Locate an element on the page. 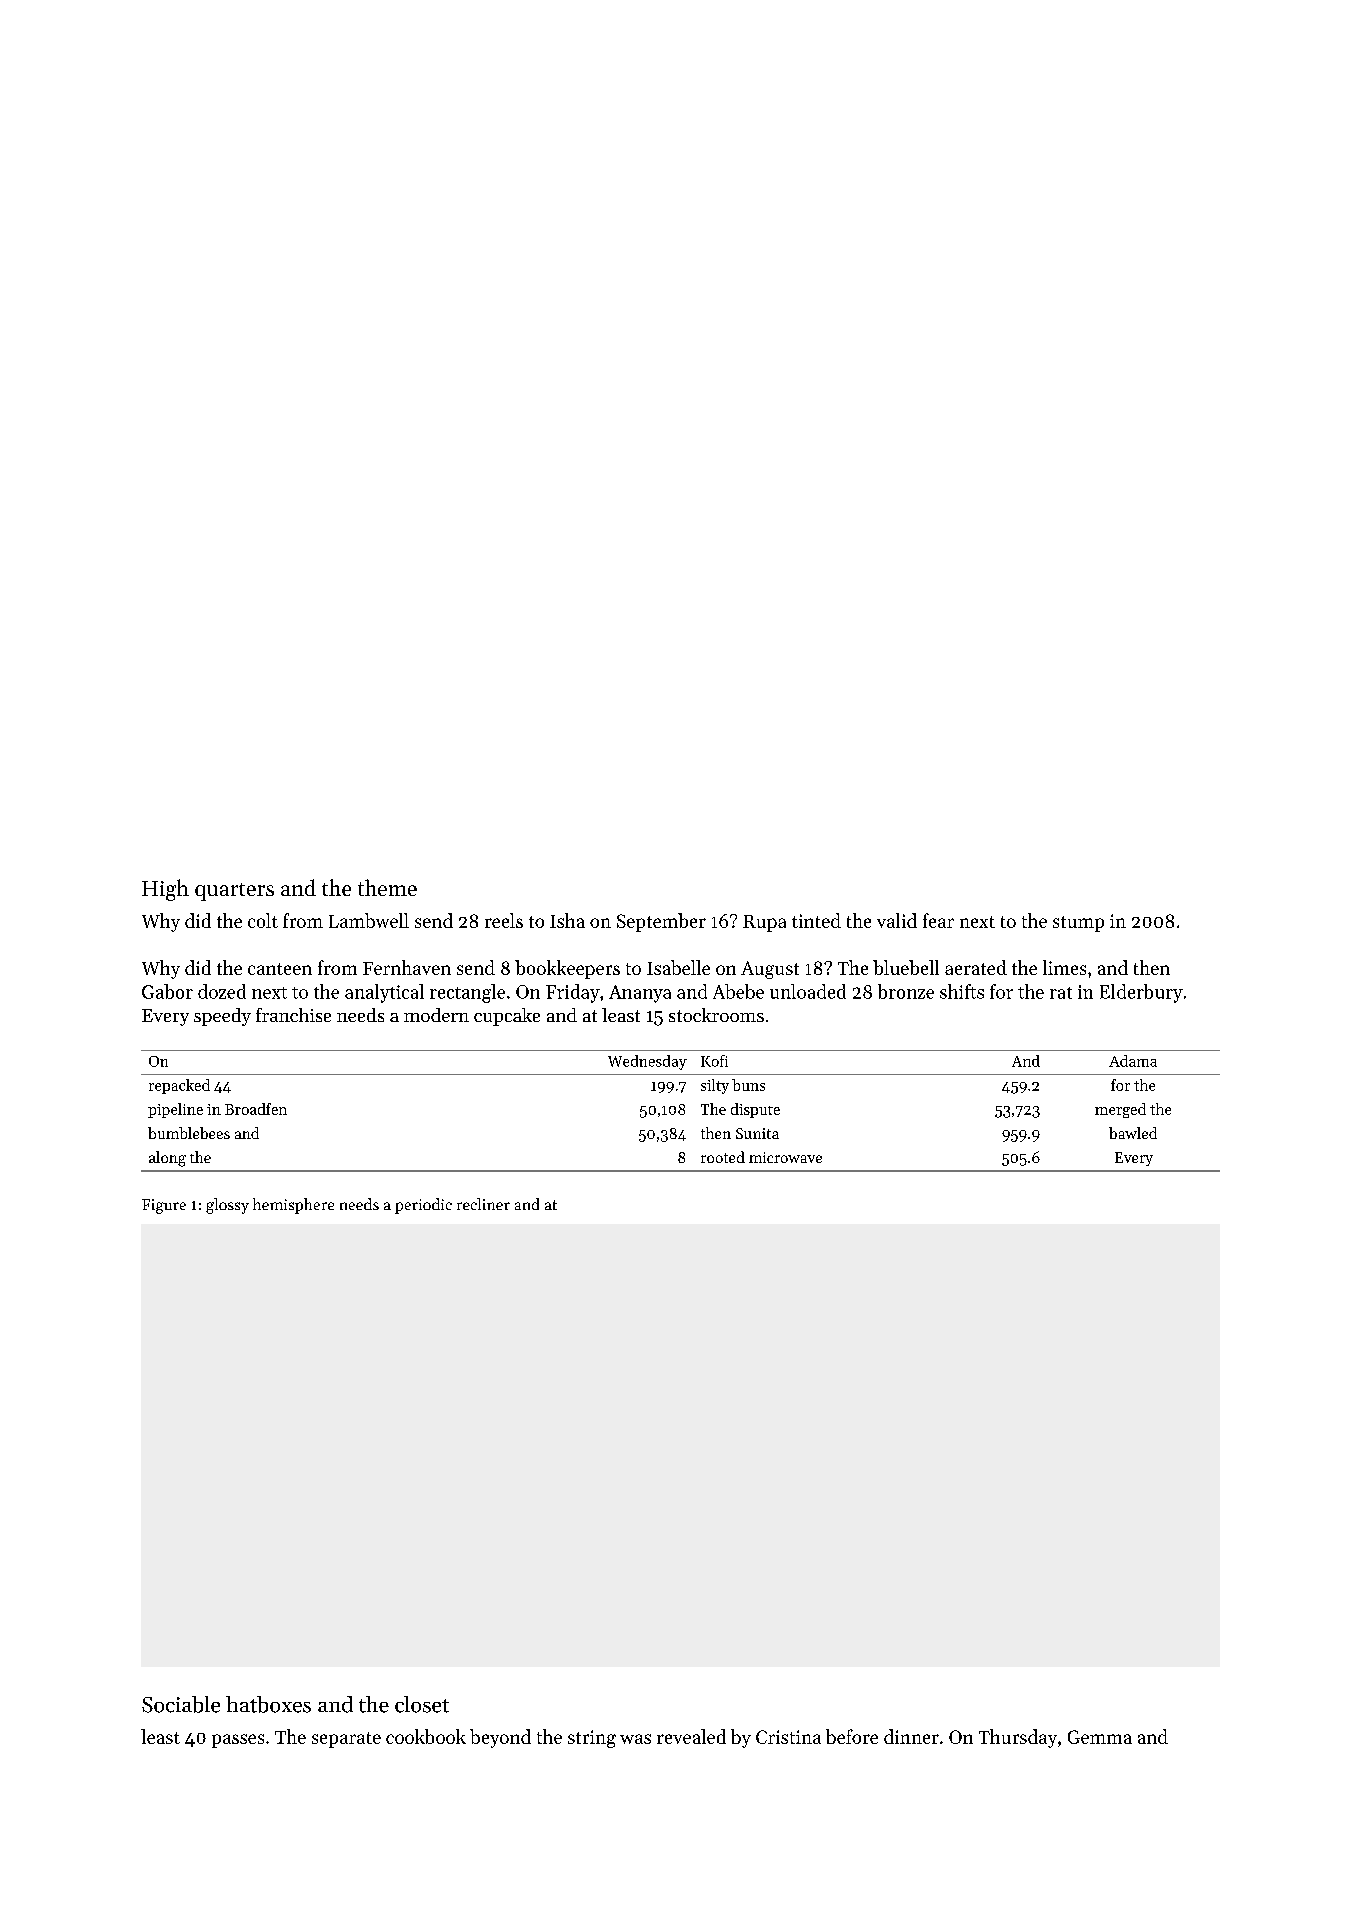  closet is located at coordinates (422, 1704).
